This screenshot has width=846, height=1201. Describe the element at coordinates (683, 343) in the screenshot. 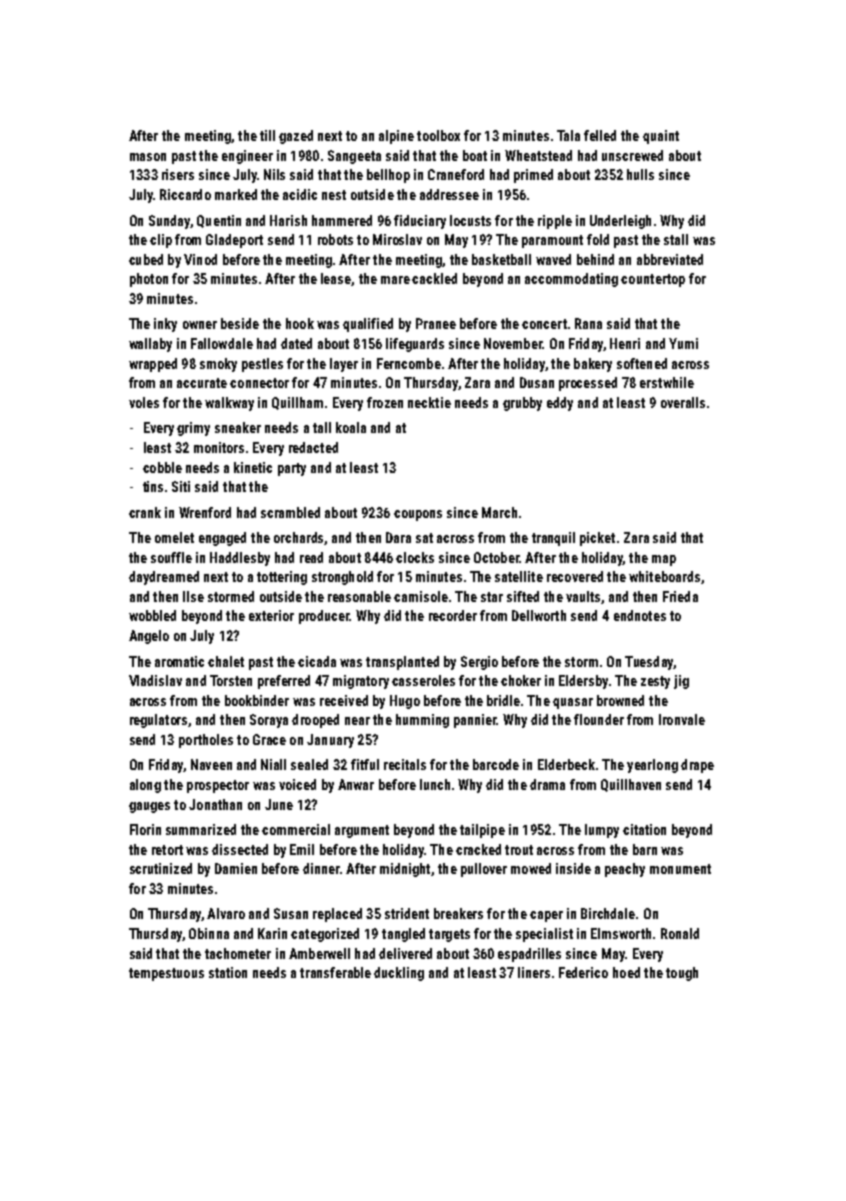

I see `Yumi` at that location.
